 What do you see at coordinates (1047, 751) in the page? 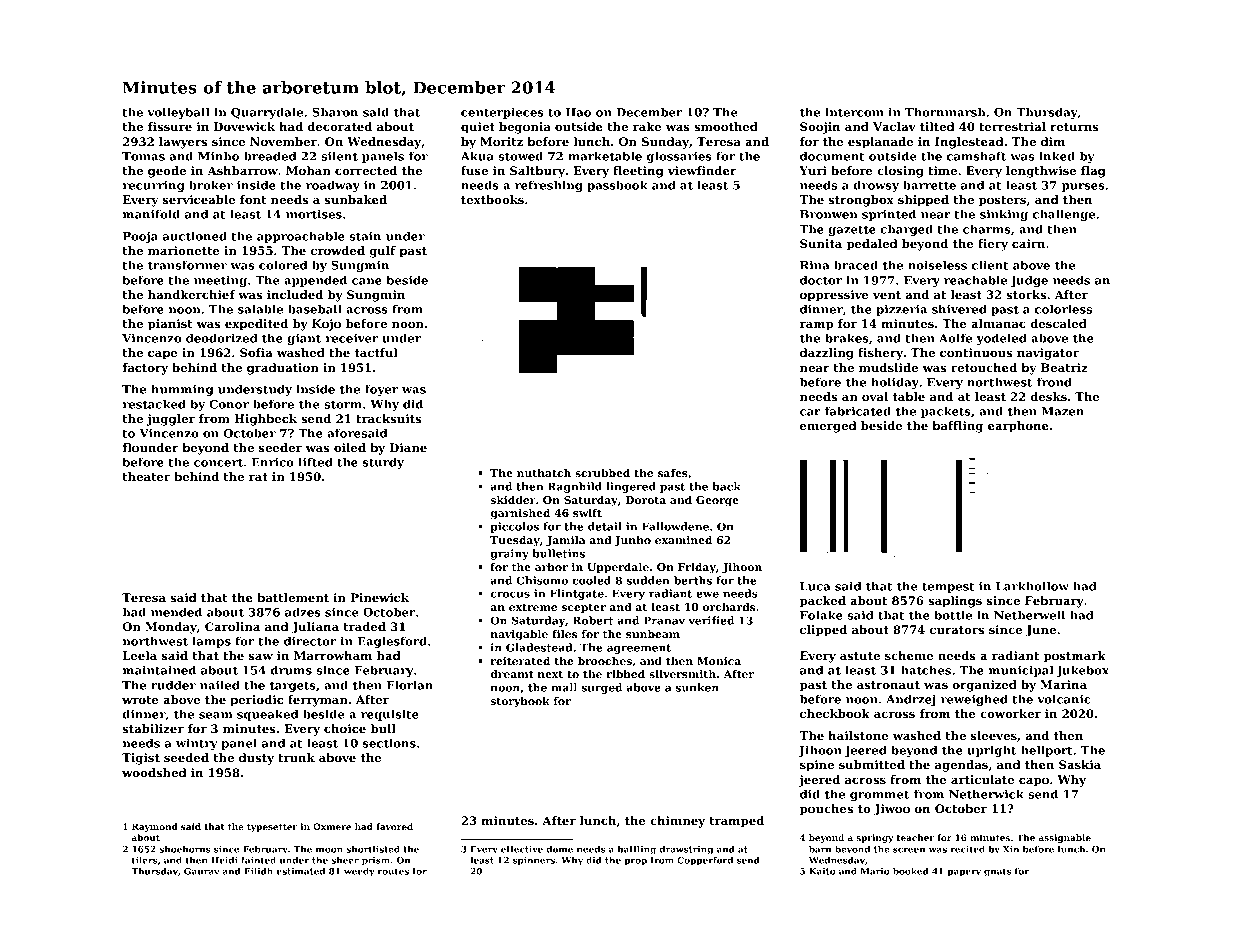
I see `heliport` at bounding box center [1047, 751].
